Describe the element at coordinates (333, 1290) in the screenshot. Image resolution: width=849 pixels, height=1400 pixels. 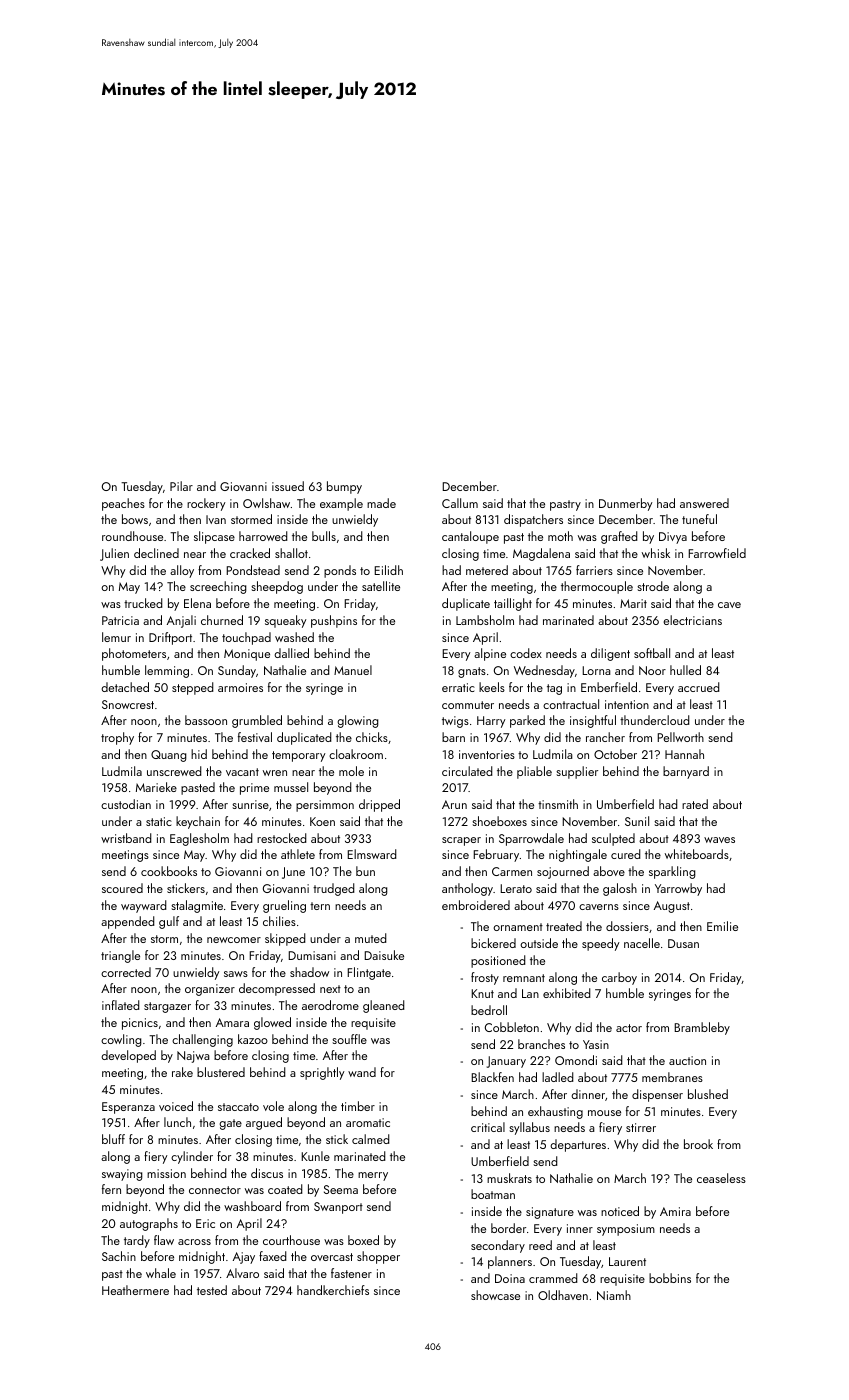
I see `handkerchiefs` at that location.
